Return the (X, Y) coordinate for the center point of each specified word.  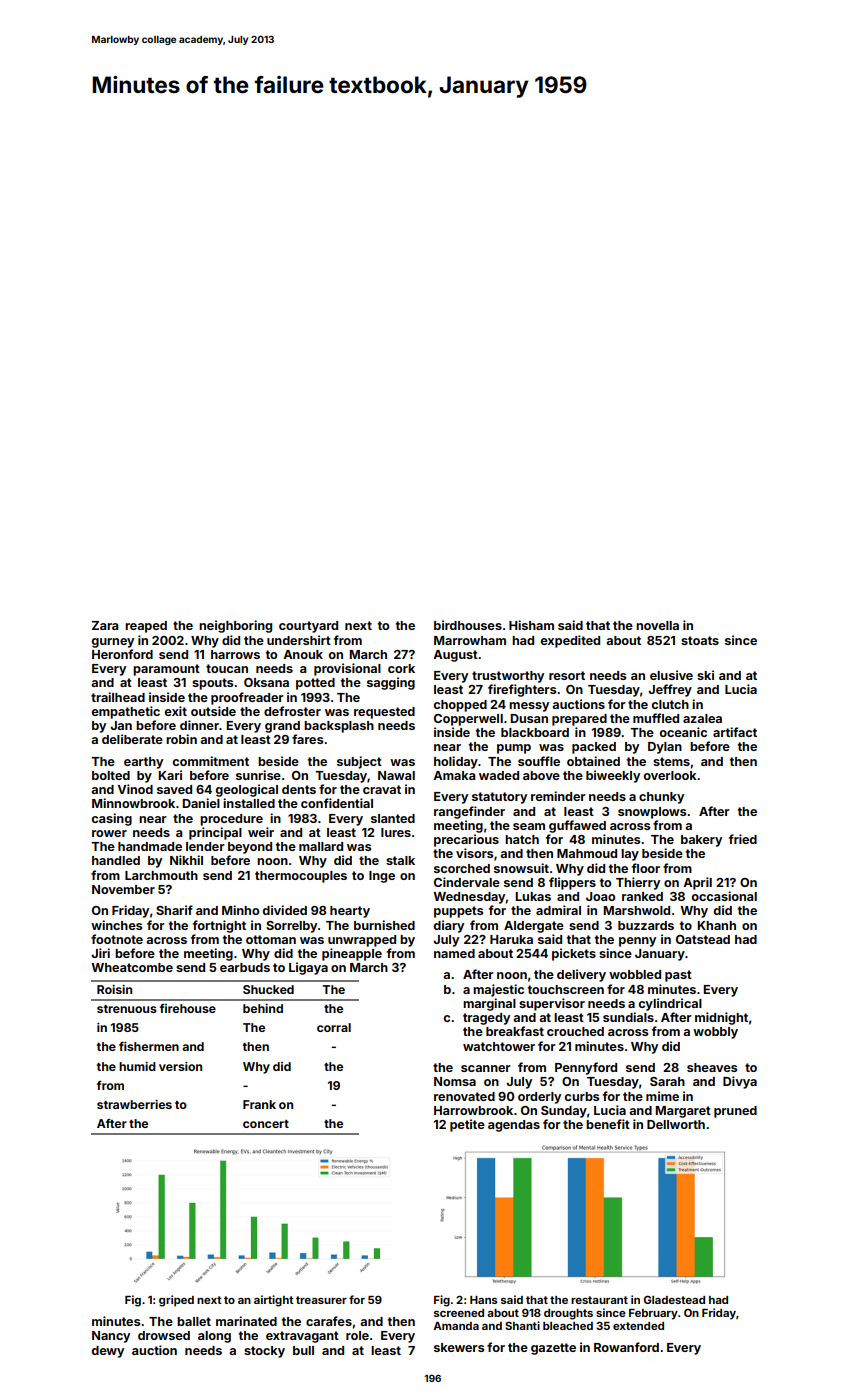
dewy (108, 1352)
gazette (553, 1349)
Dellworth (676, 1124)
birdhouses (468, 625)
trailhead (118, 697)
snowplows (652, 813)
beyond (250, 848)
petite (467, 1125)
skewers (459, 1347)
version (180, 1066)
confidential (337, 803)
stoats (700, 640)
